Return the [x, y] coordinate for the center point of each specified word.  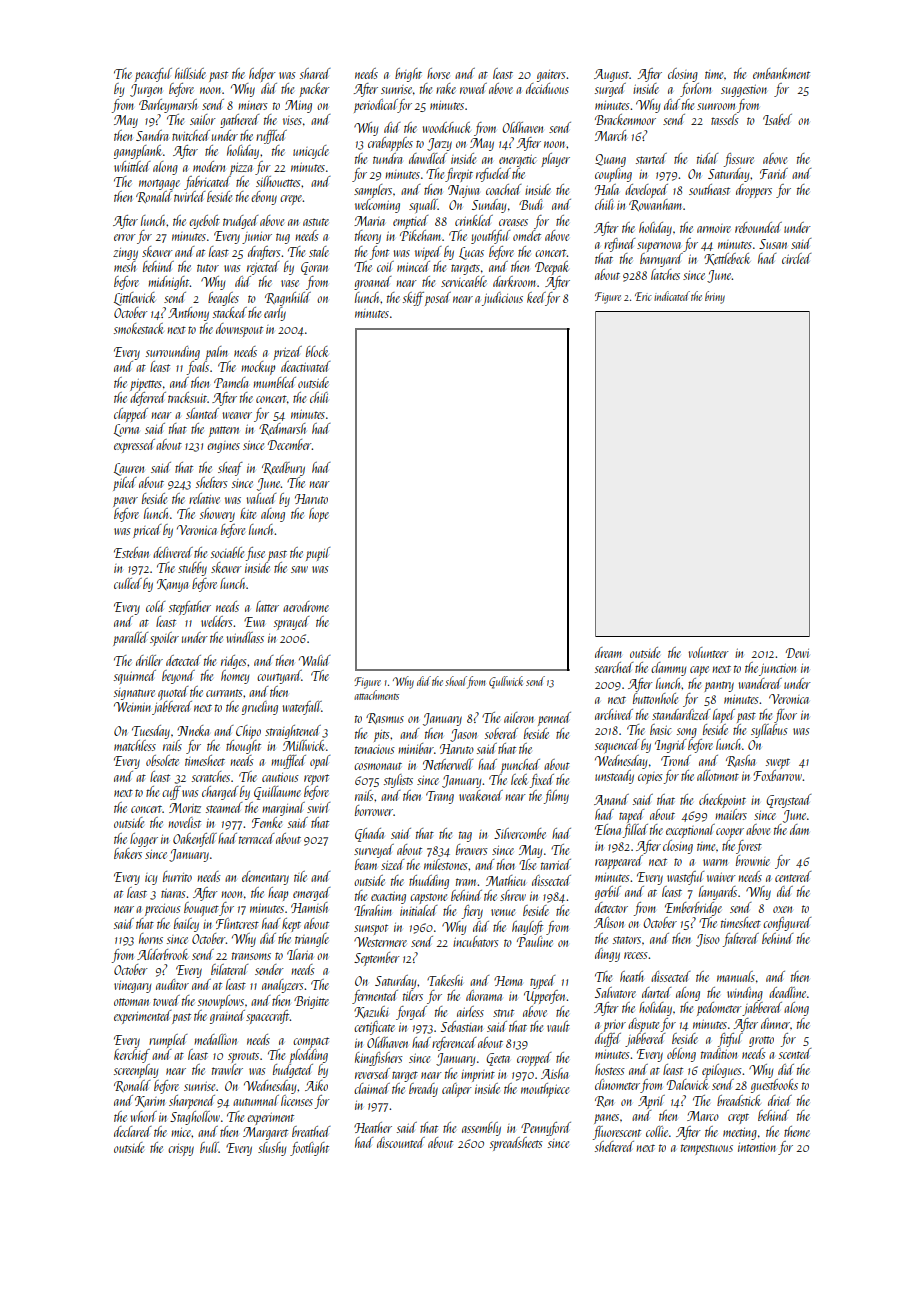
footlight [309, 1149]
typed [542, 982]
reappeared [619, 862]
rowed [473, 88]
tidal [707, 158]
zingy [125, 254]
